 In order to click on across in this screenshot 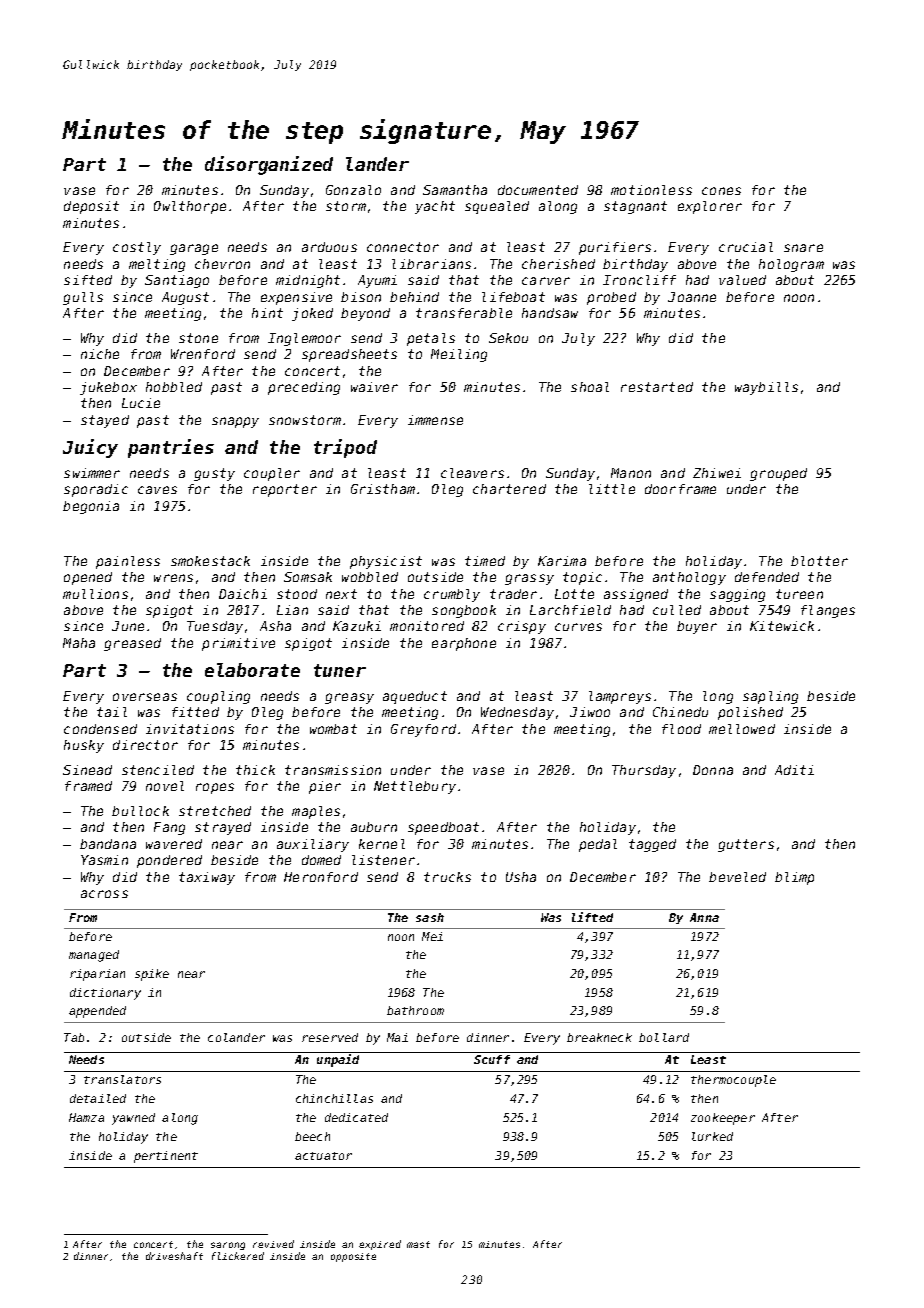, I will do `click(104, 894)`.
